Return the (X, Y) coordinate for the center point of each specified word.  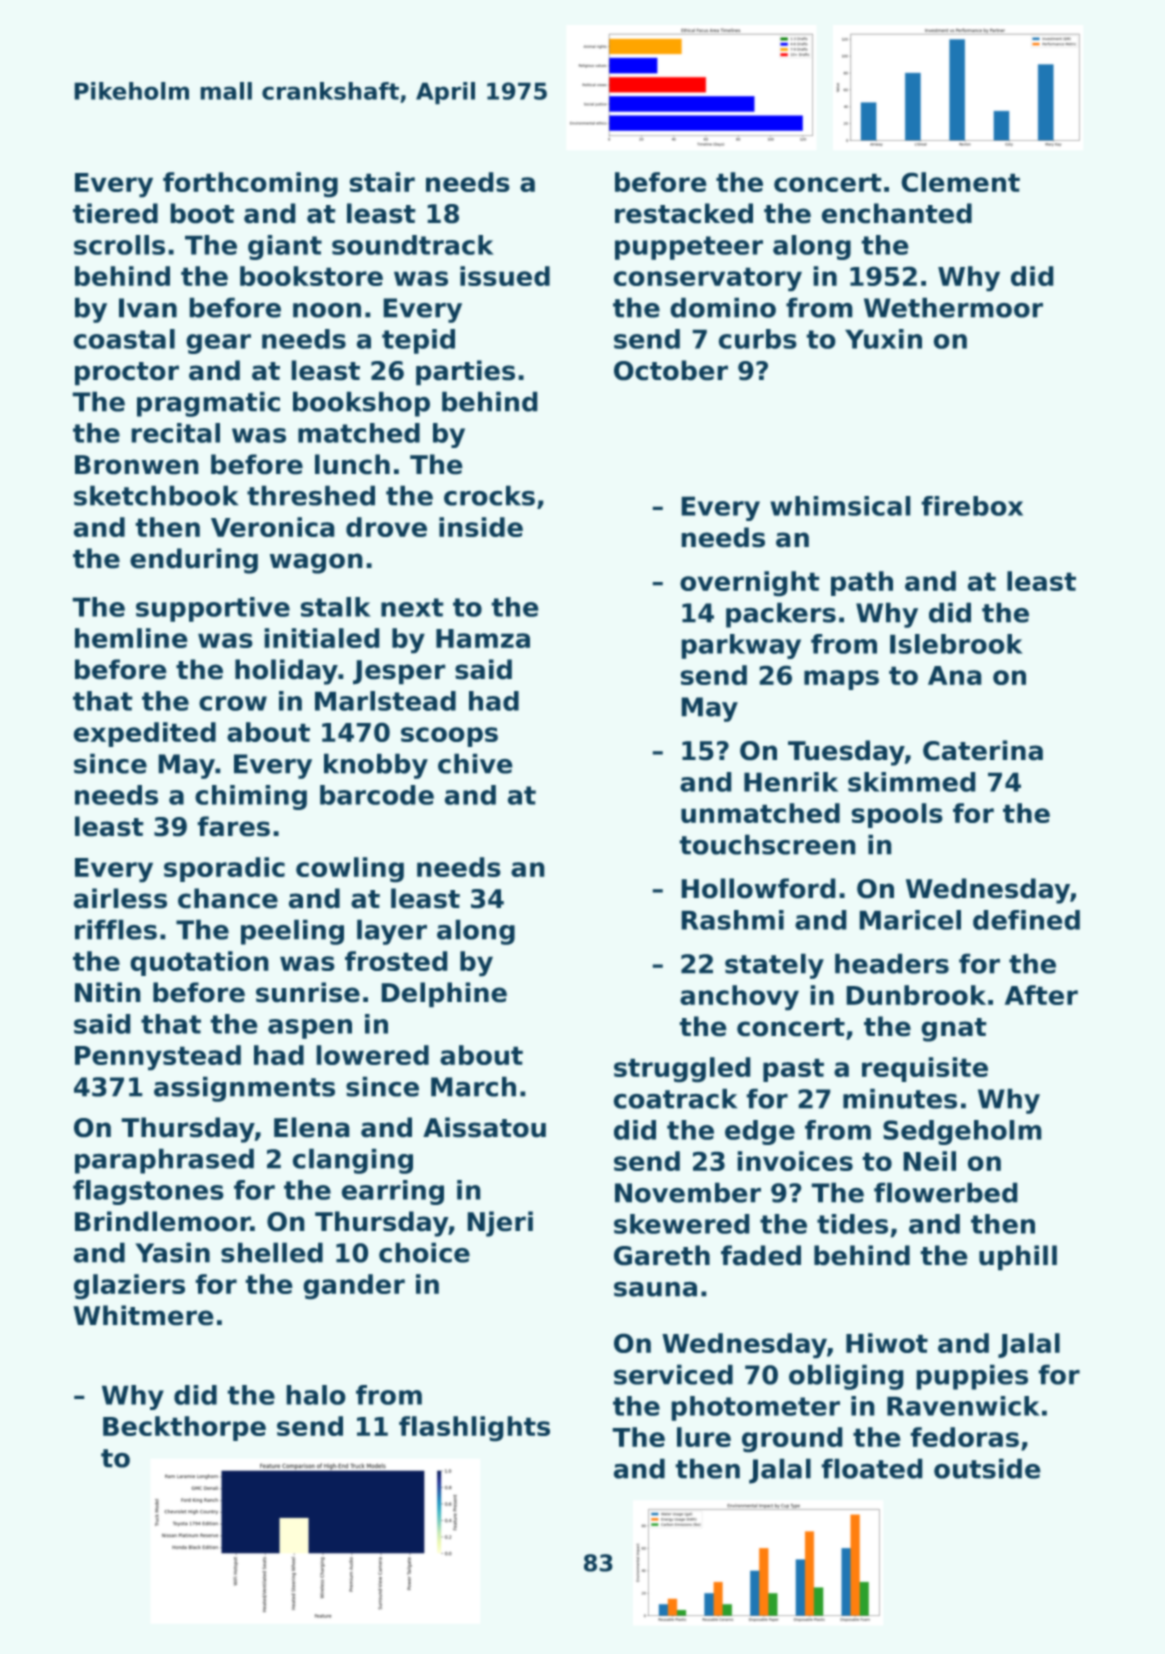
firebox (972, 506)
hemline (131, 638)
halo (316, 1395)
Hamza (483, 638)
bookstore (311, 276)
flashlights (474, 1428)
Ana (954, 675)
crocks (489, 496)
